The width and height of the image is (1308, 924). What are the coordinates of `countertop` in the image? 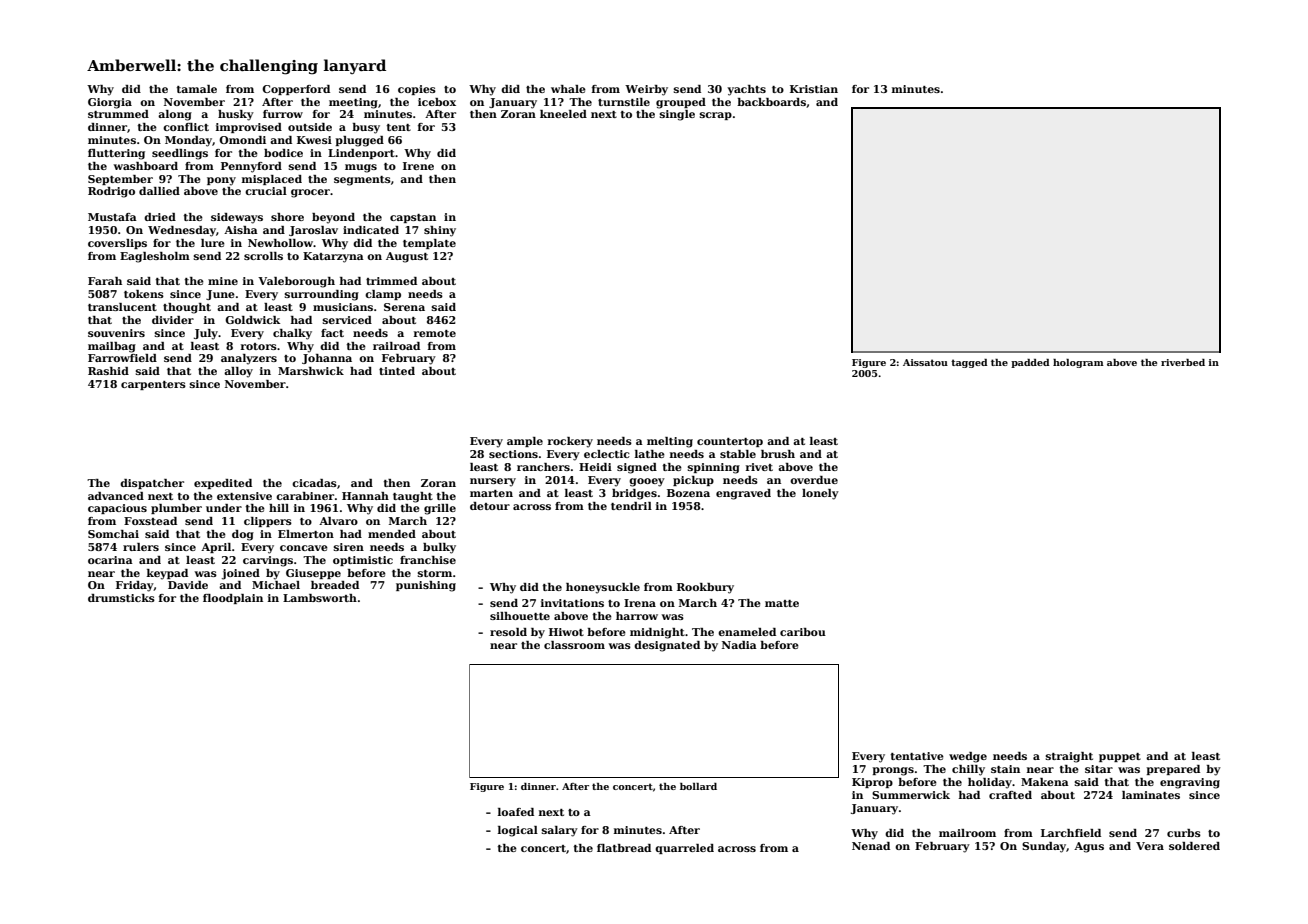 It's located at (730, 442).
